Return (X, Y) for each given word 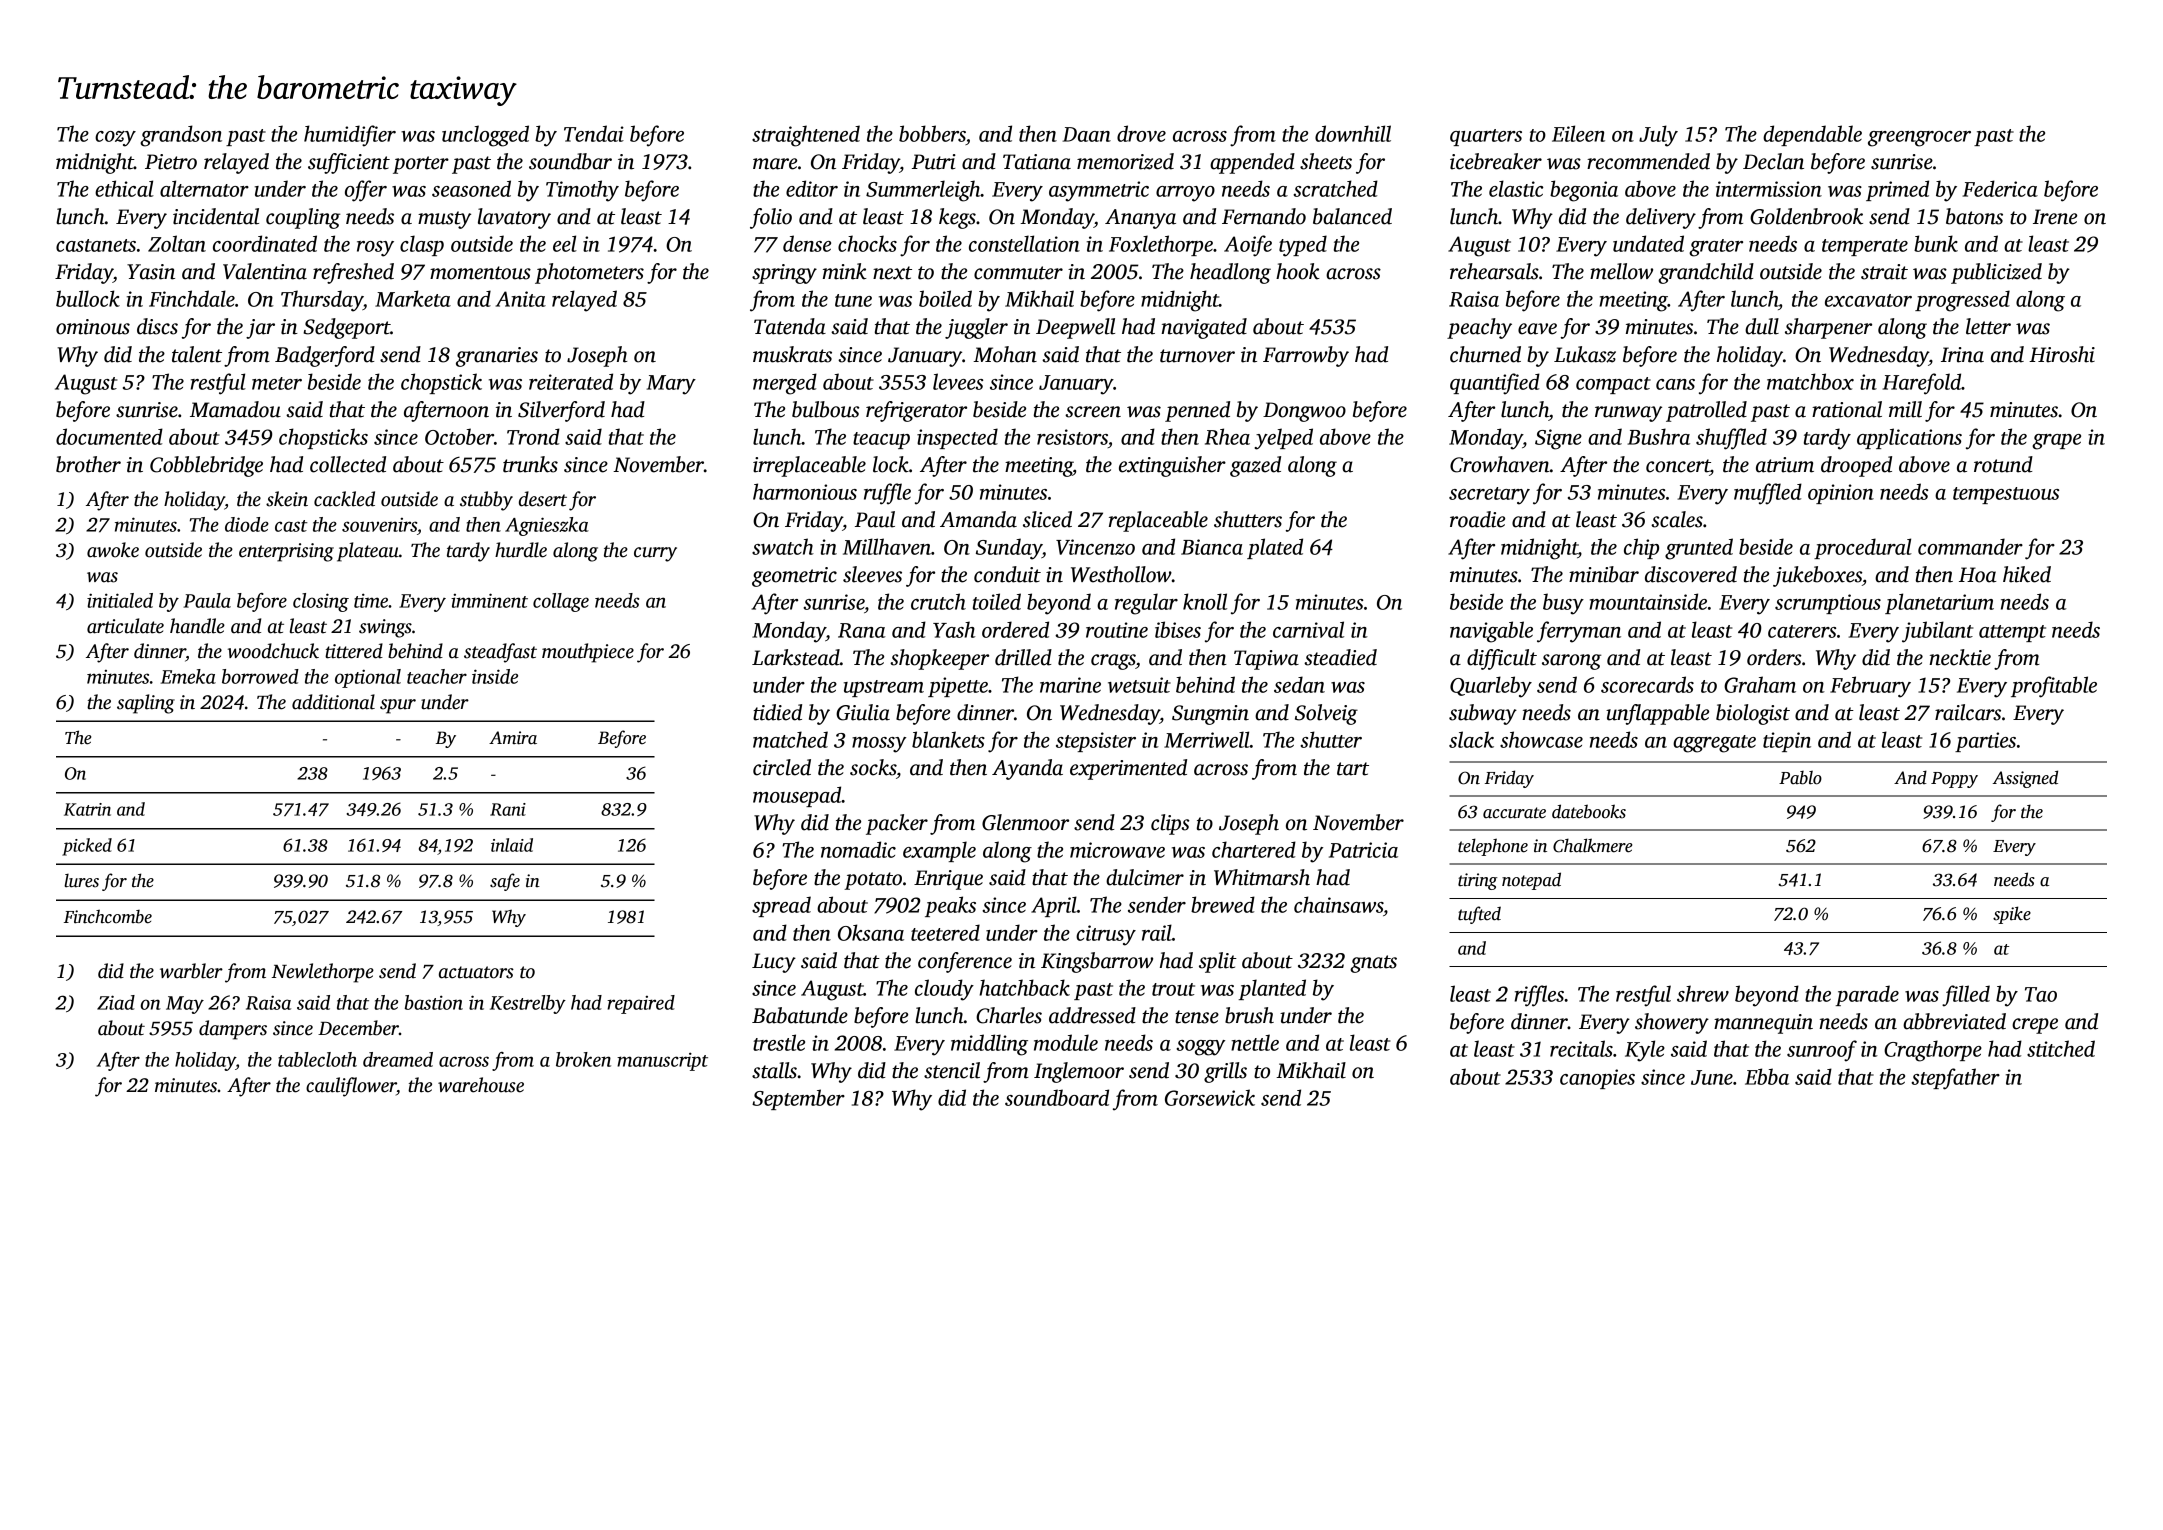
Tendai (594, 133)
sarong (1571, 662)
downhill (1353, 133)
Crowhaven (1500, 464)
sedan (1299, 684)
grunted (1699, 549)
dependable (1812, 135)
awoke (113, 550)
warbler (191, 971)
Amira (513, 738)
